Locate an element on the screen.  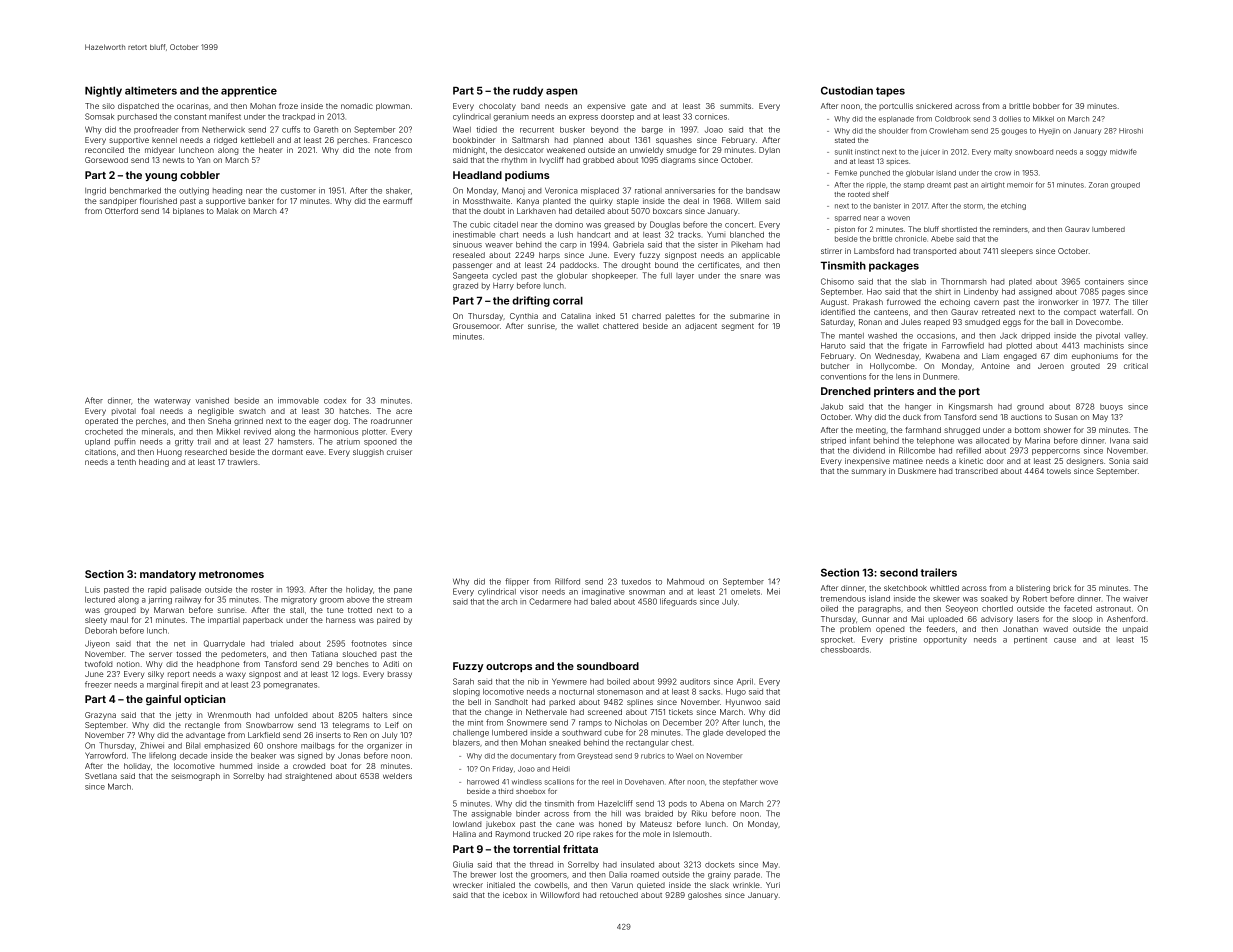
inked is located at coordinates (605, 316).
